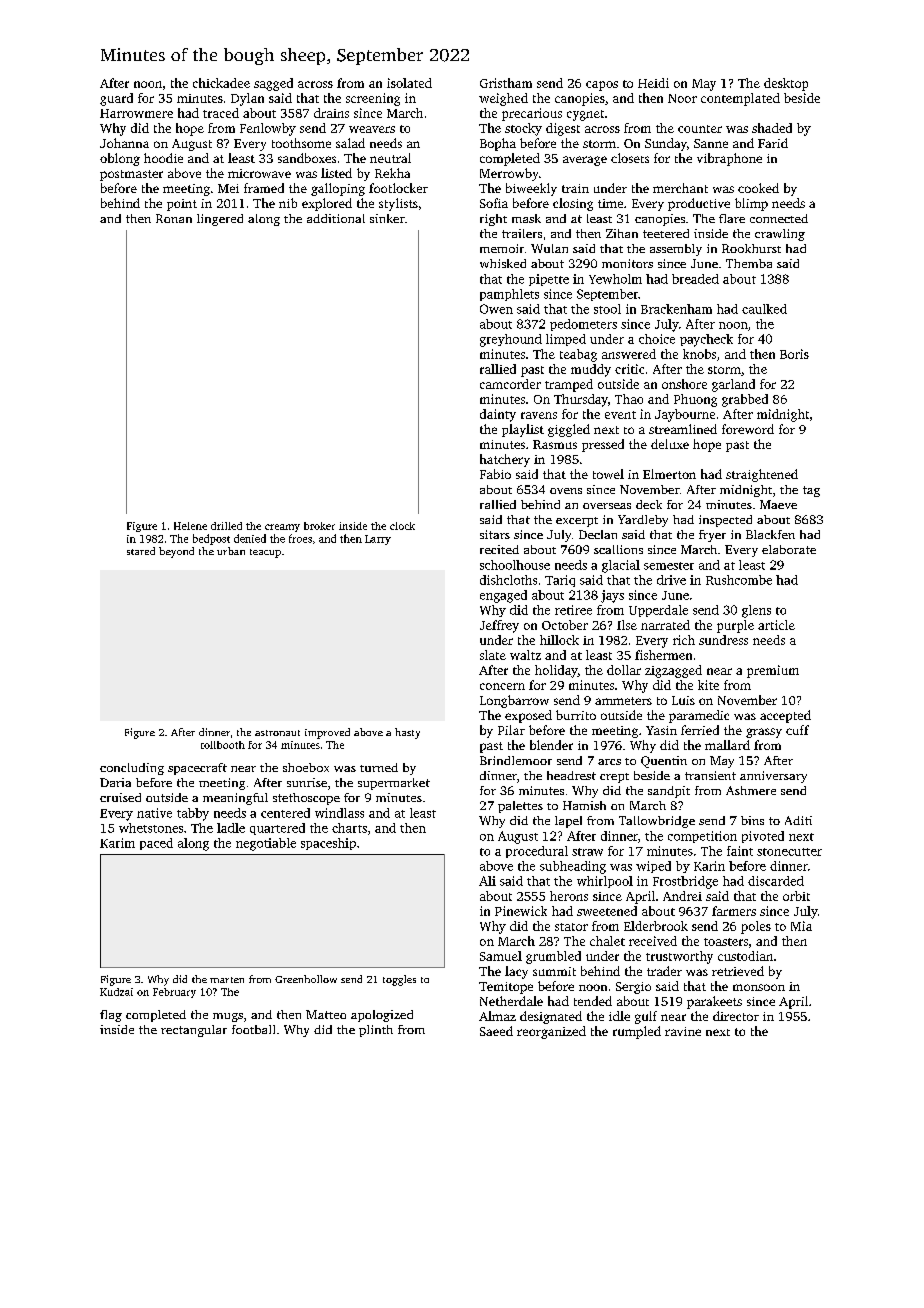 Image resolution: width=924 pixels, height=1308 pixels. Describe the element at coordinates (259, 173) in the screenshot. I see `microwave` at that location.
